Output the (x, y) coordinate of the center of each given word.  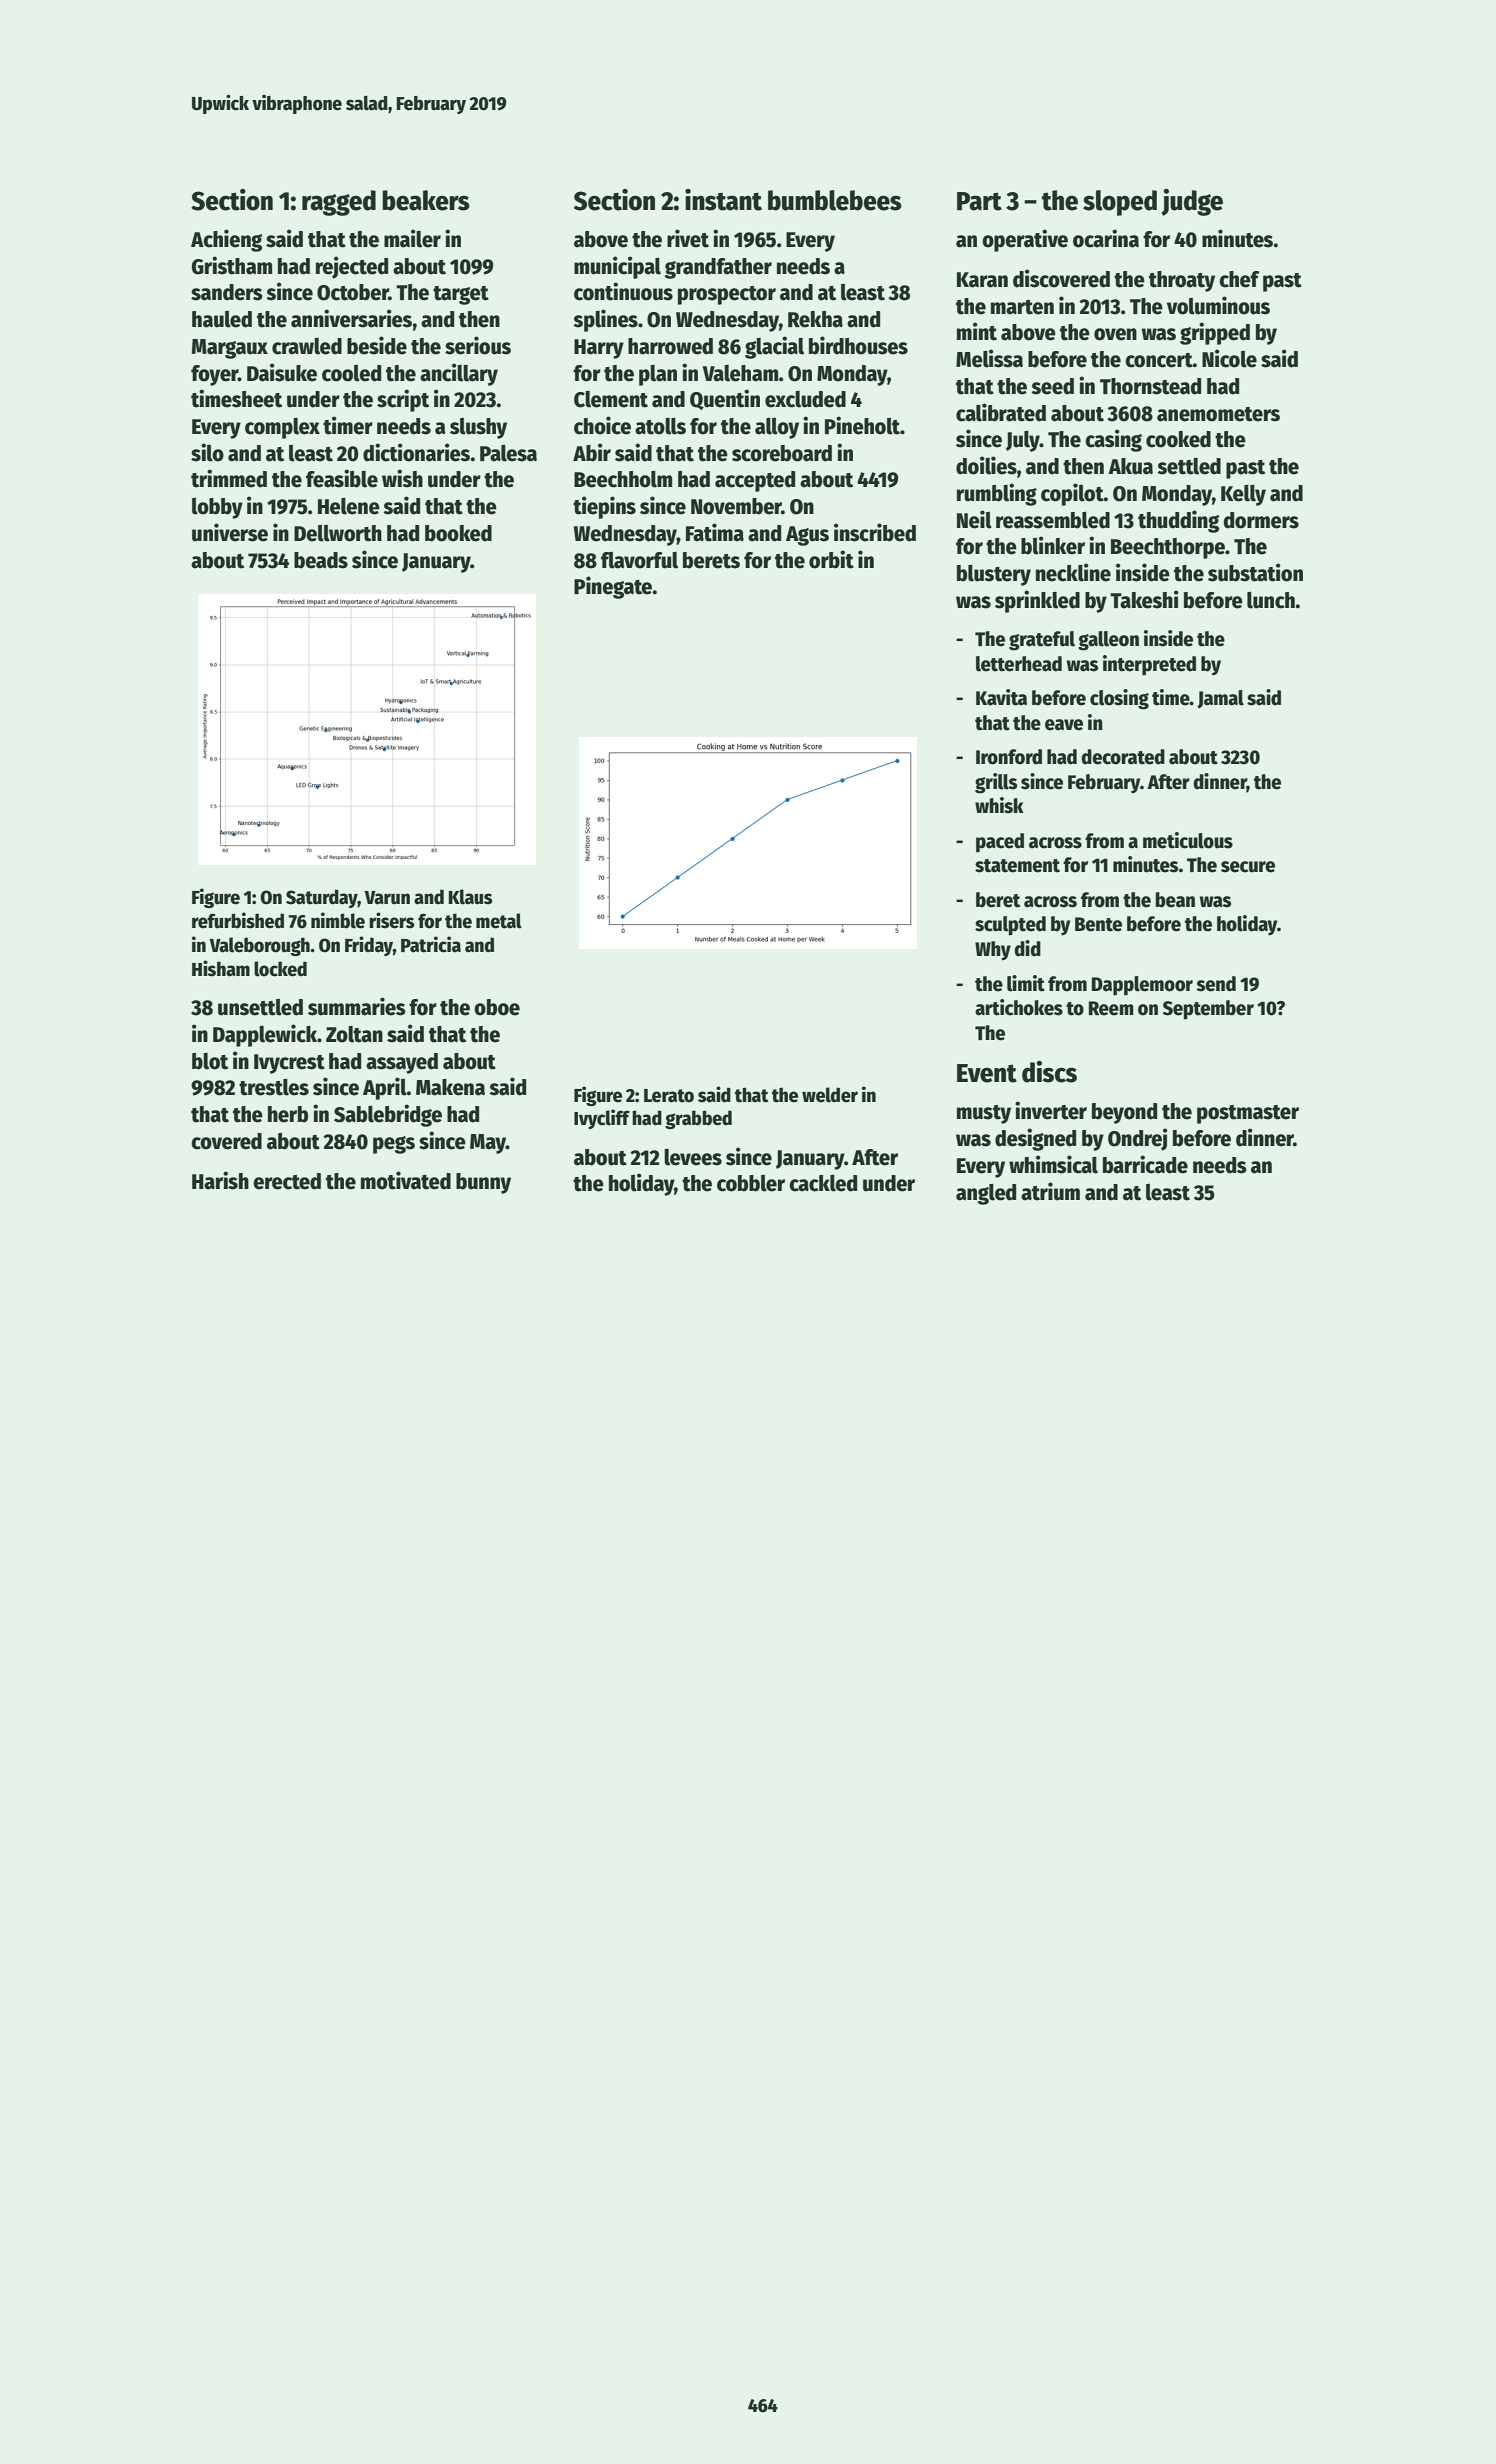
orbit (831, 559)
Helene (349, 506)
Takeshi (1144, 599)
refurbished (238, 920)
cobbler (751, 1183)
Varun (387, 898)
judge (1192, 202)
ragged (339, 203)
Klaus (471, 897)
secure (1248, 867)
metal (499, 921)
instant (723, 200)
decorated (1123, 757)
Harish (220, 1180)
